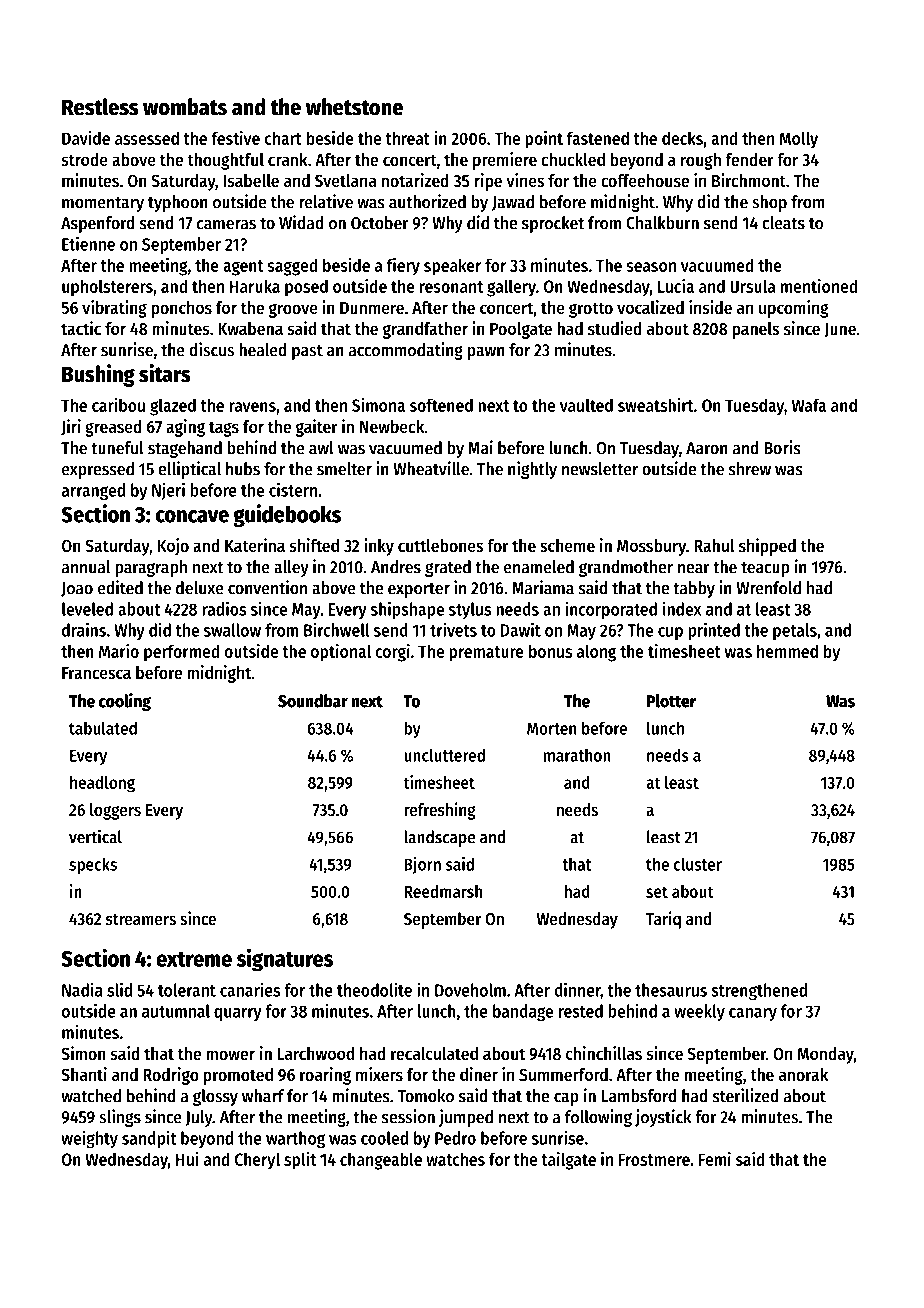  What do you see at coordinates (257, 1161) in the screenshot?
I see `Cheryl` at bounding box center [257, 1161].
